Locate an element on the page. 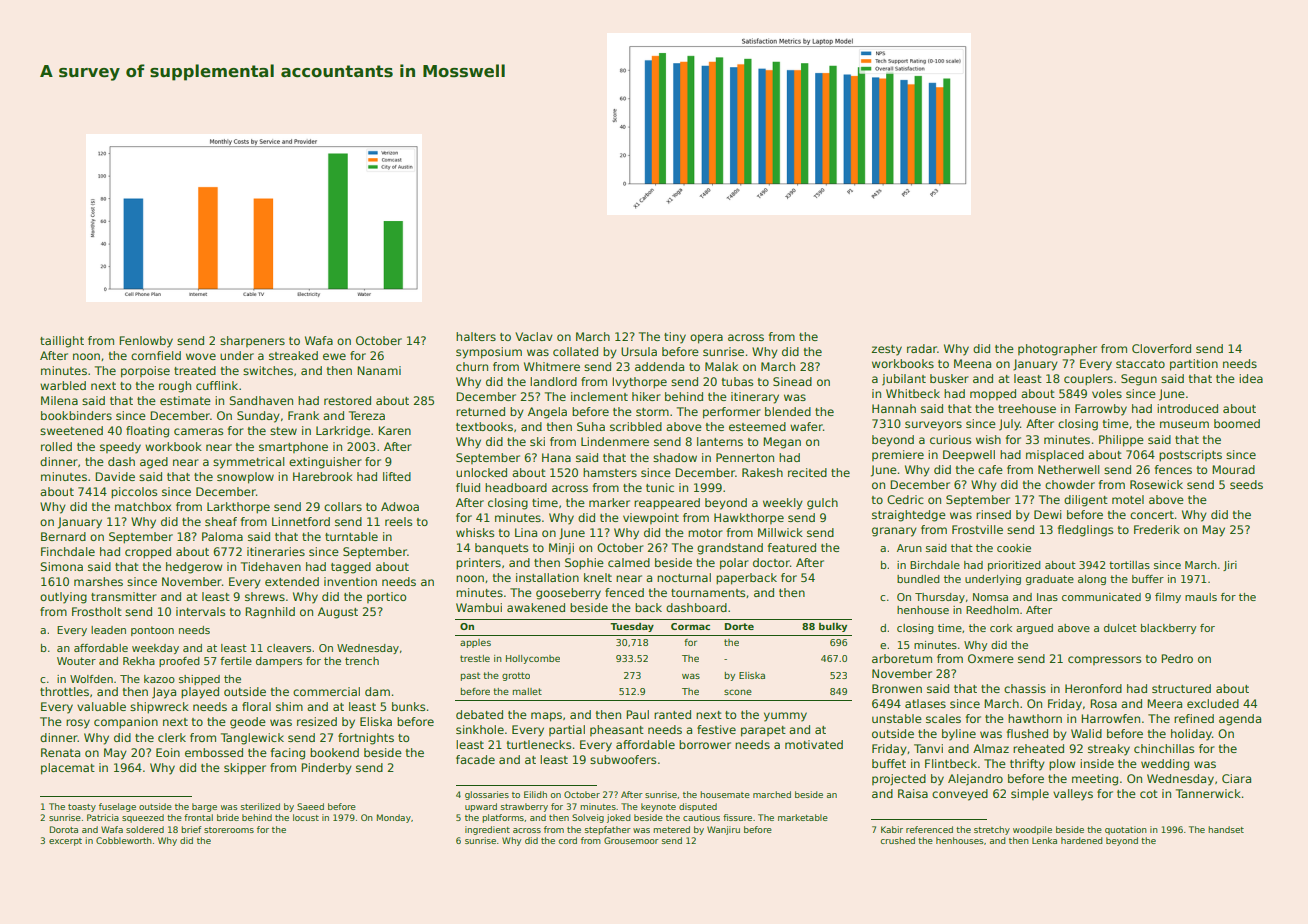 This image has width=1308, height=924. pheasant is located at coordinates (617, 730).
